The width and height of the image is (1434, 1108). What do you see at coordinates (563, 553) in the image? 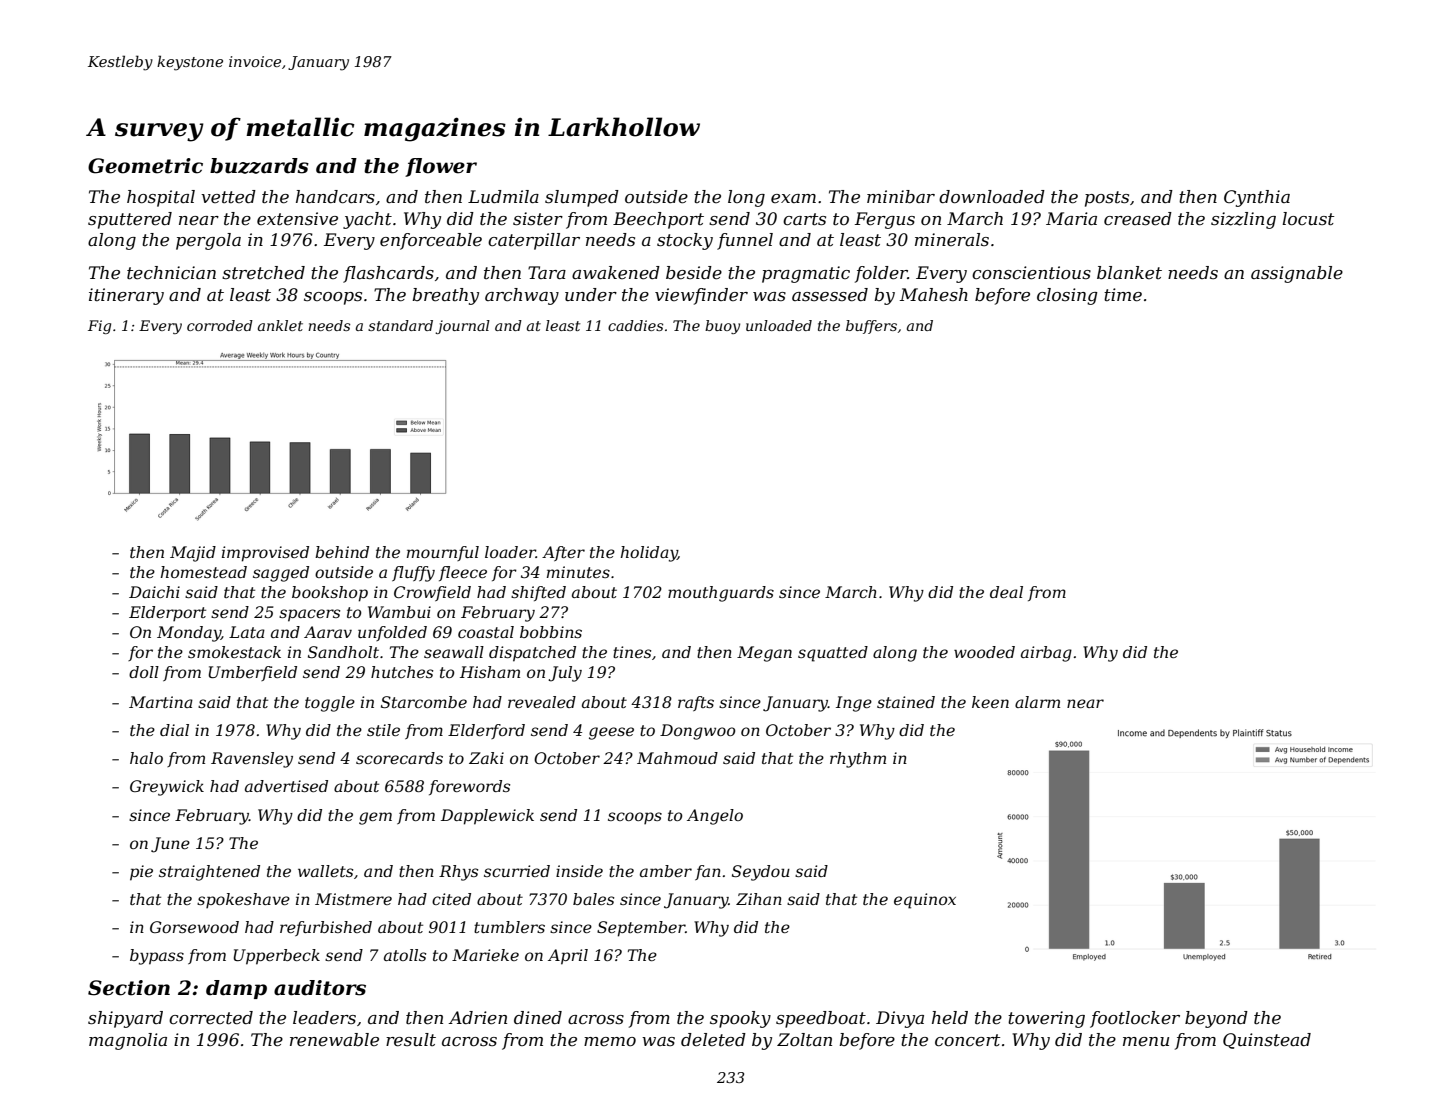
I see `After` at bounding box center [563, 553].
